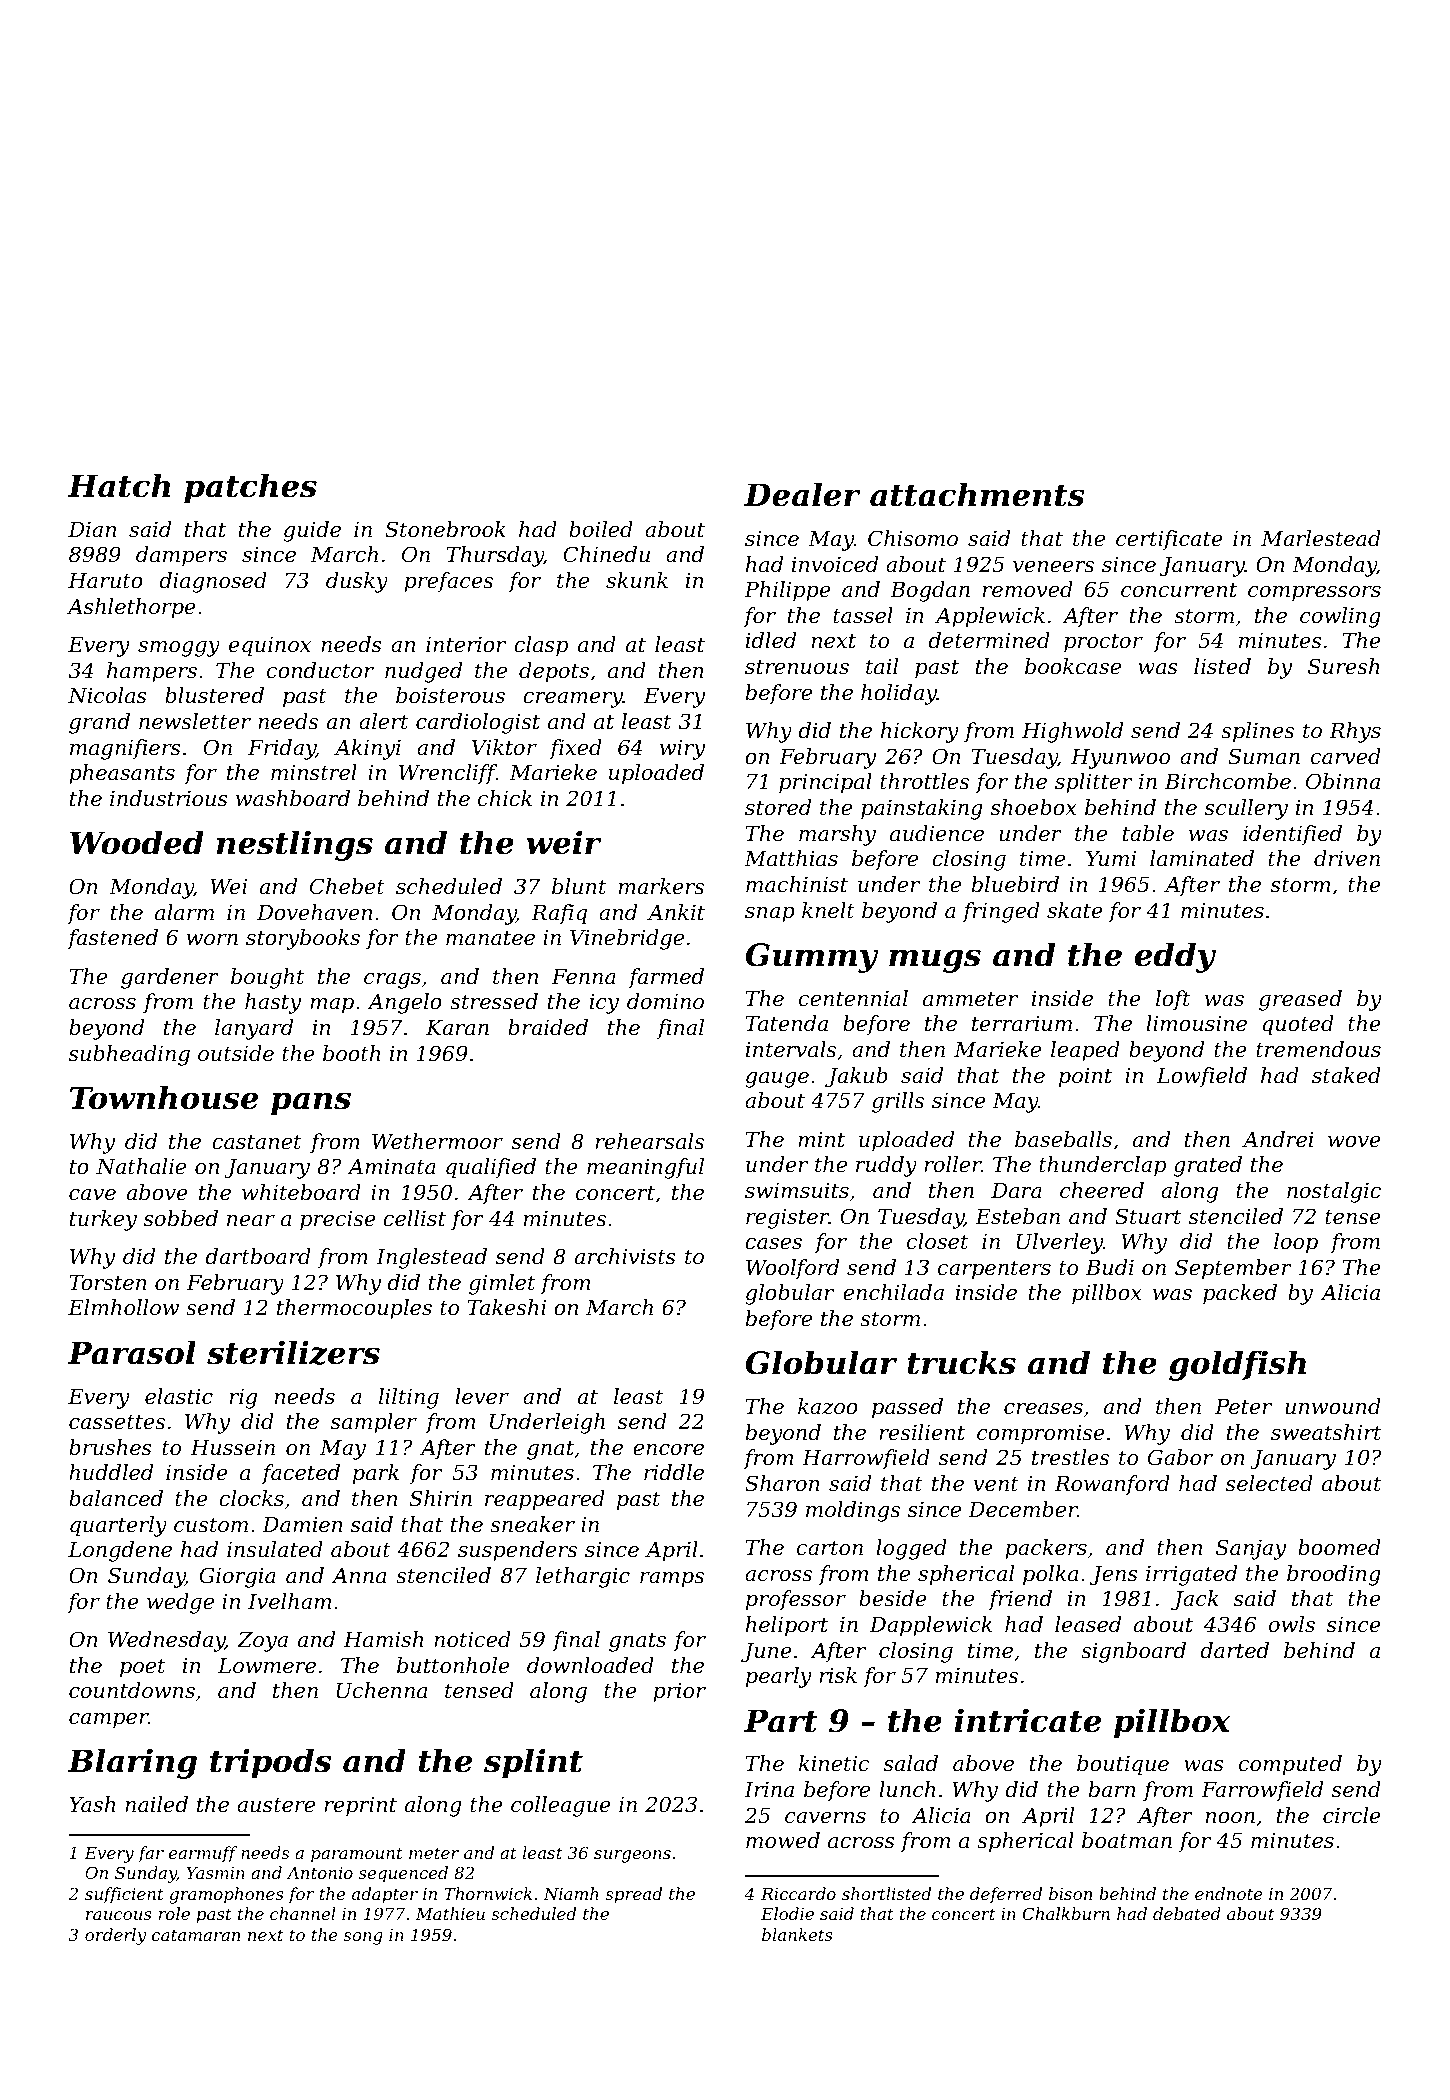  I want to click on subheading, so click(129, 1055).
